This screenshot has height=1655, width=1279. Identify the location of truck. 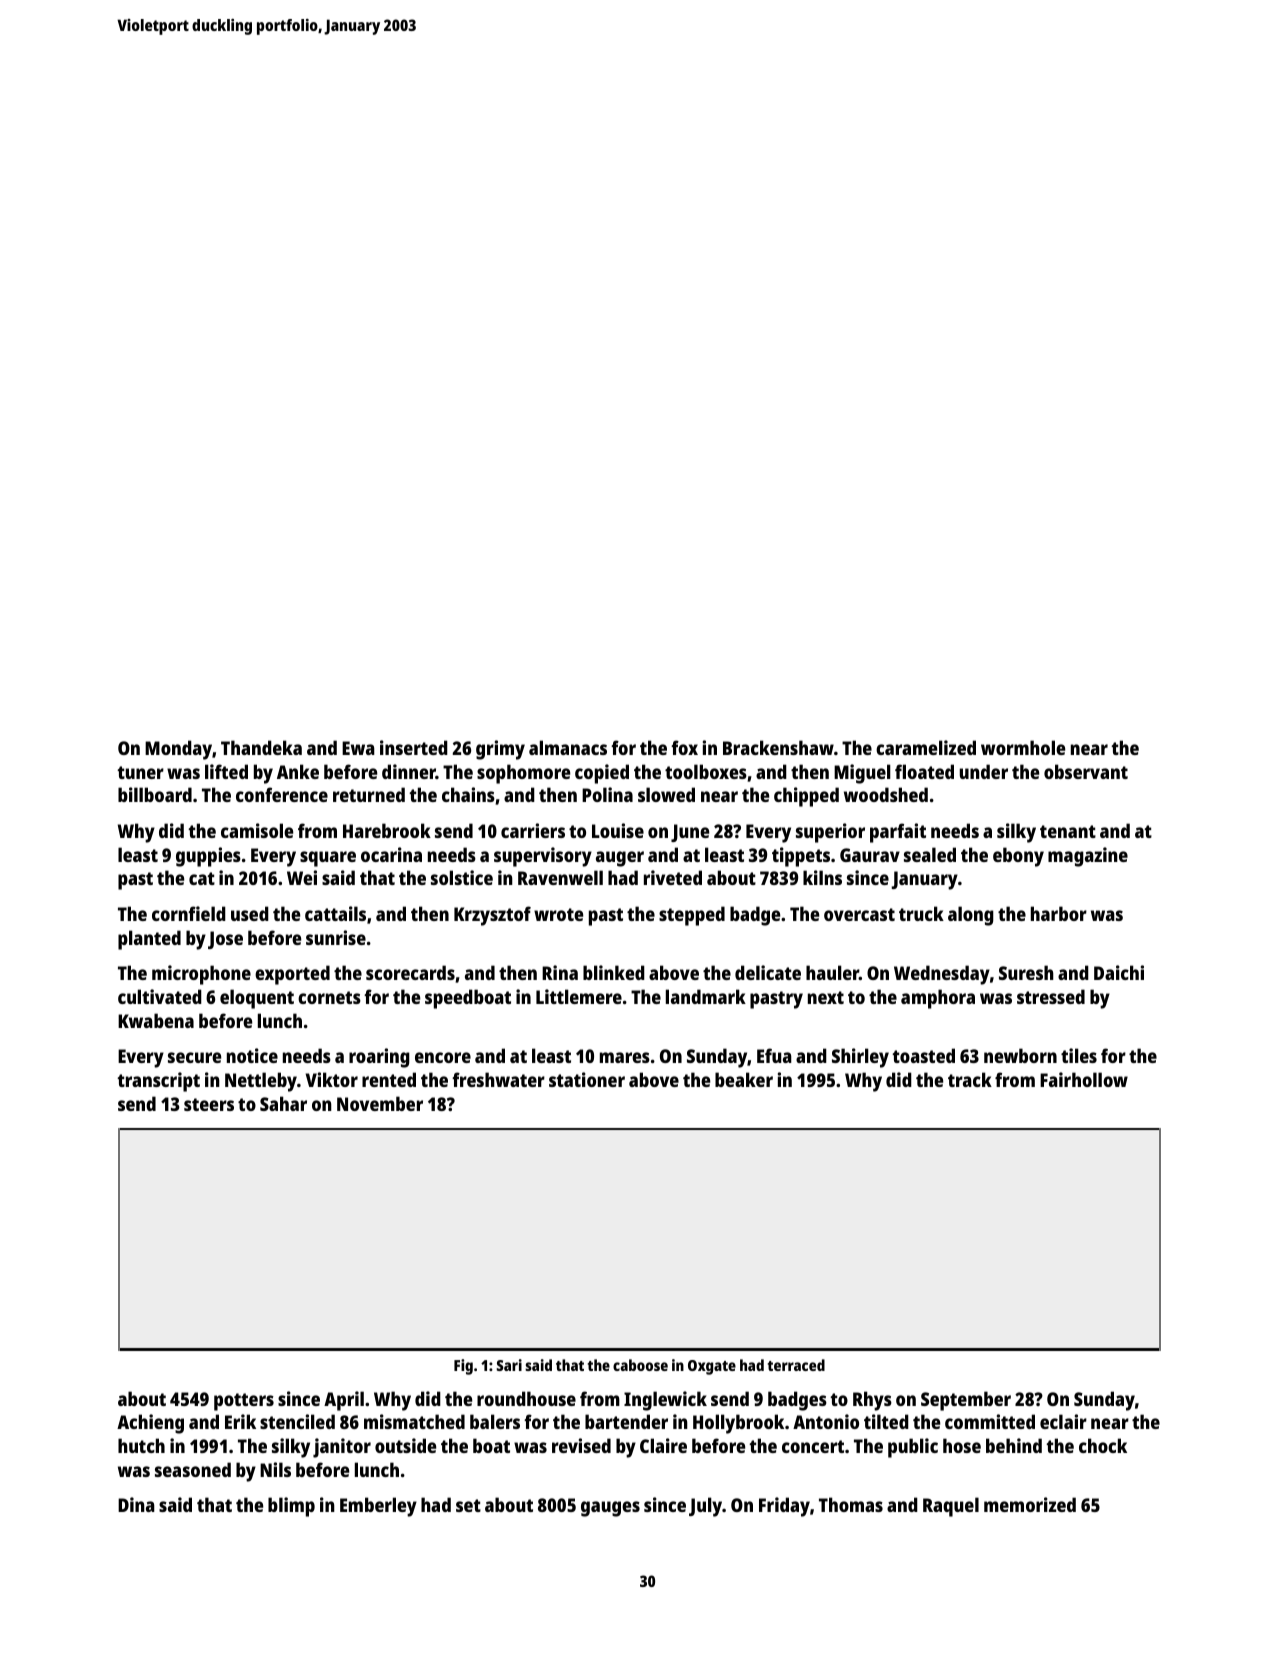
(921, 913).
